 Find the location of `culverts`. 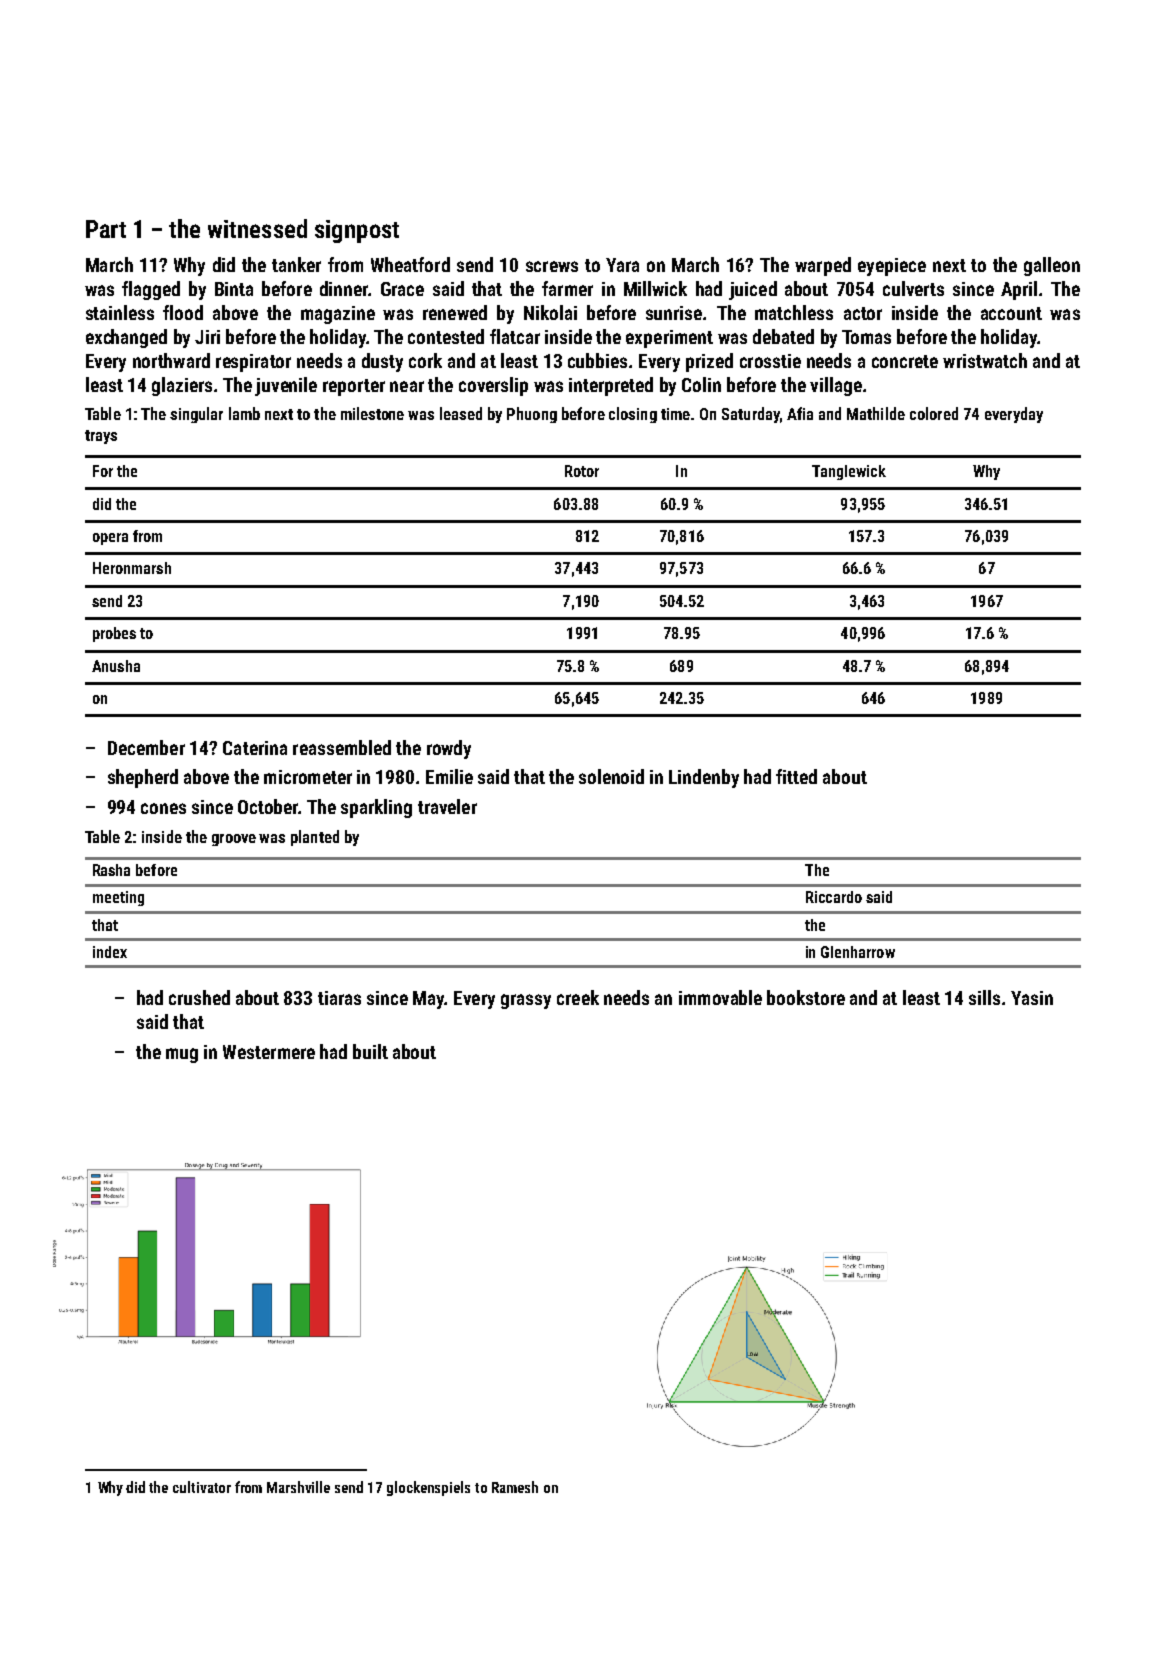

culverts is located at coordinates (913, 288).
